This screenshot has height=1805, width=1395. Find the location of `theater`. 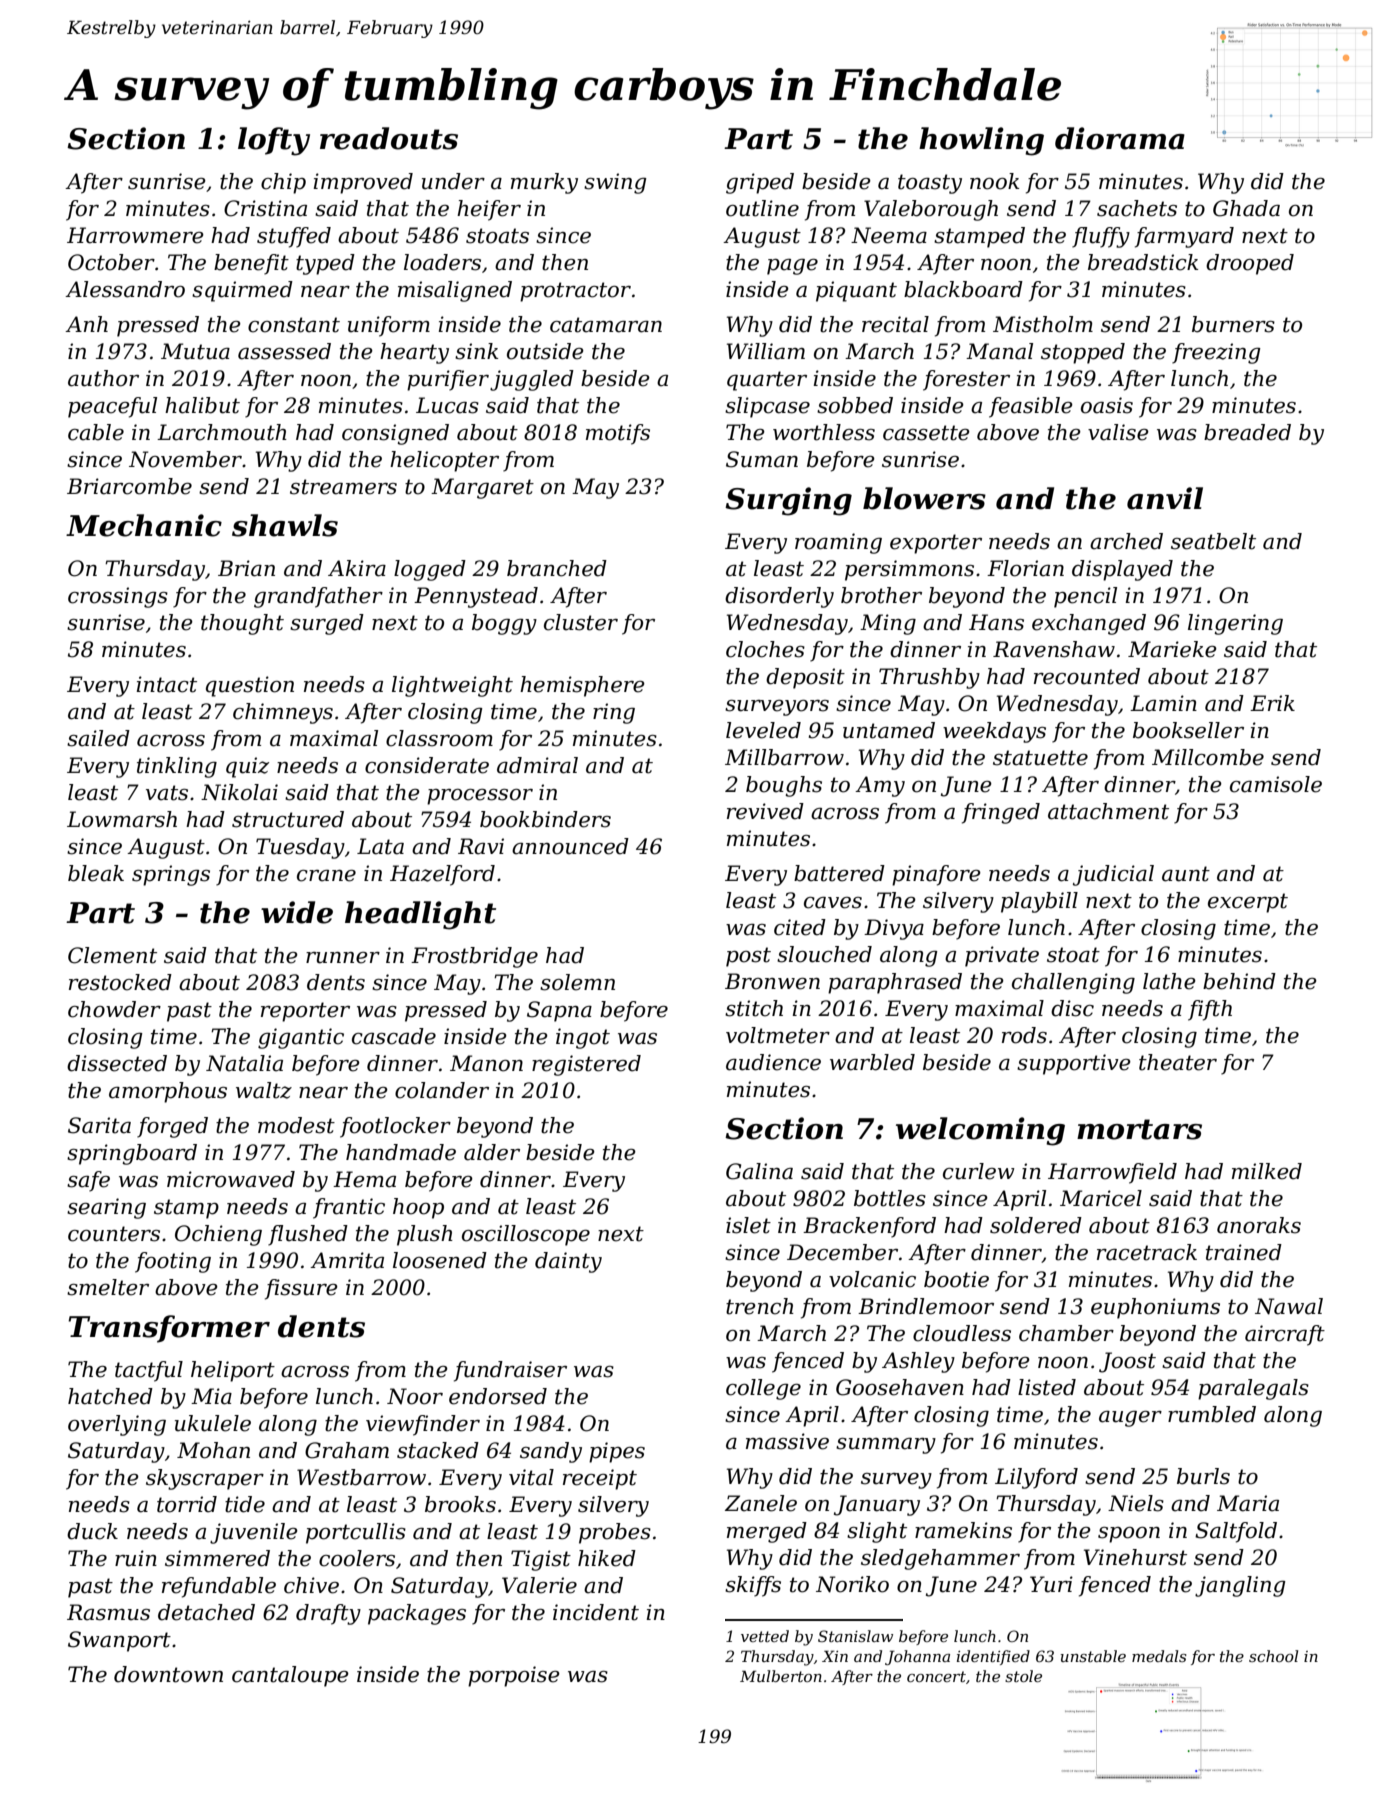

theater is located at coordinates (1178, 1062).
